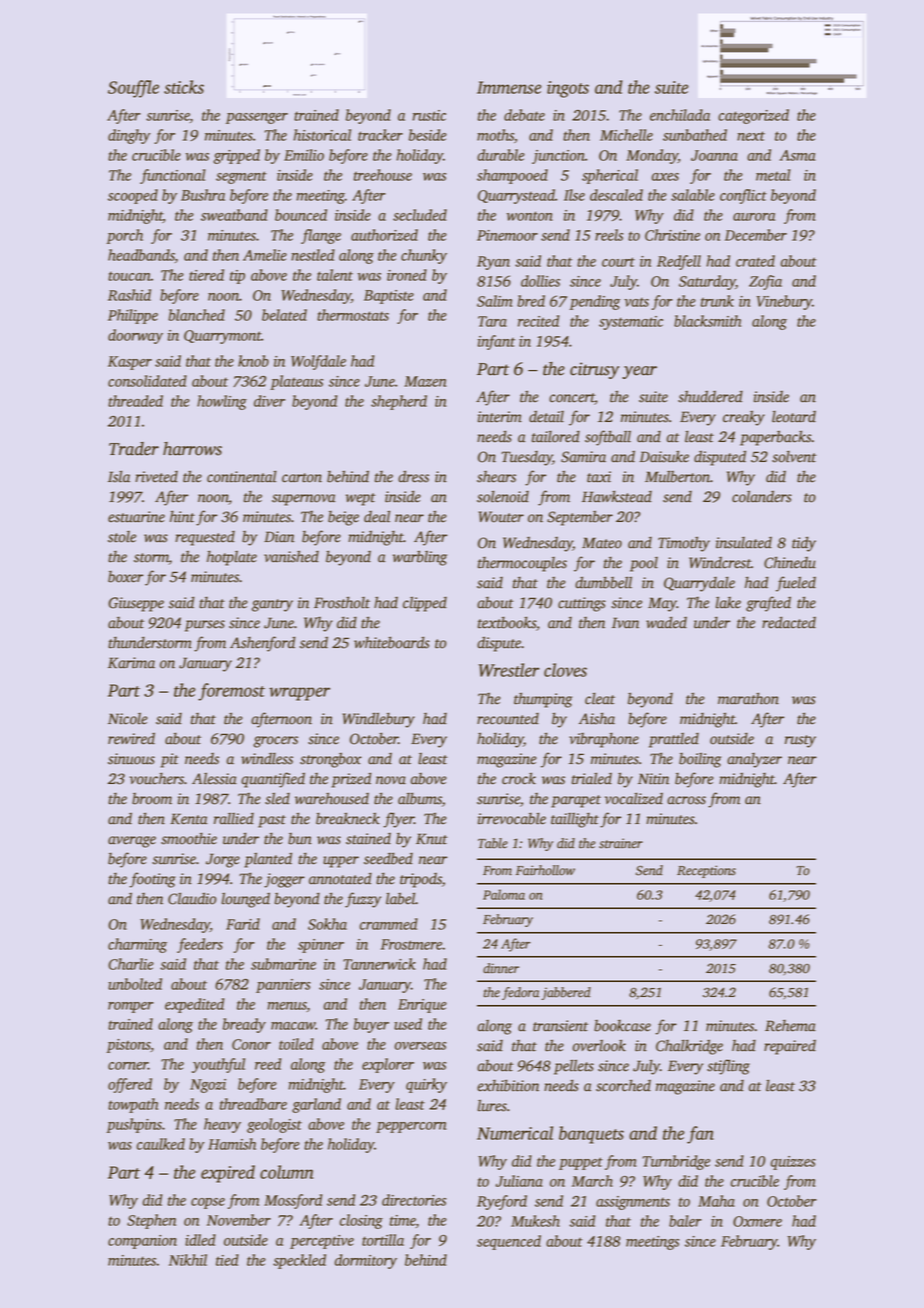 The width and height of the screenshot is (924, 1308). Describe the element at coordinates (500, 417) in the screenshot. I see `interim` at that location.
